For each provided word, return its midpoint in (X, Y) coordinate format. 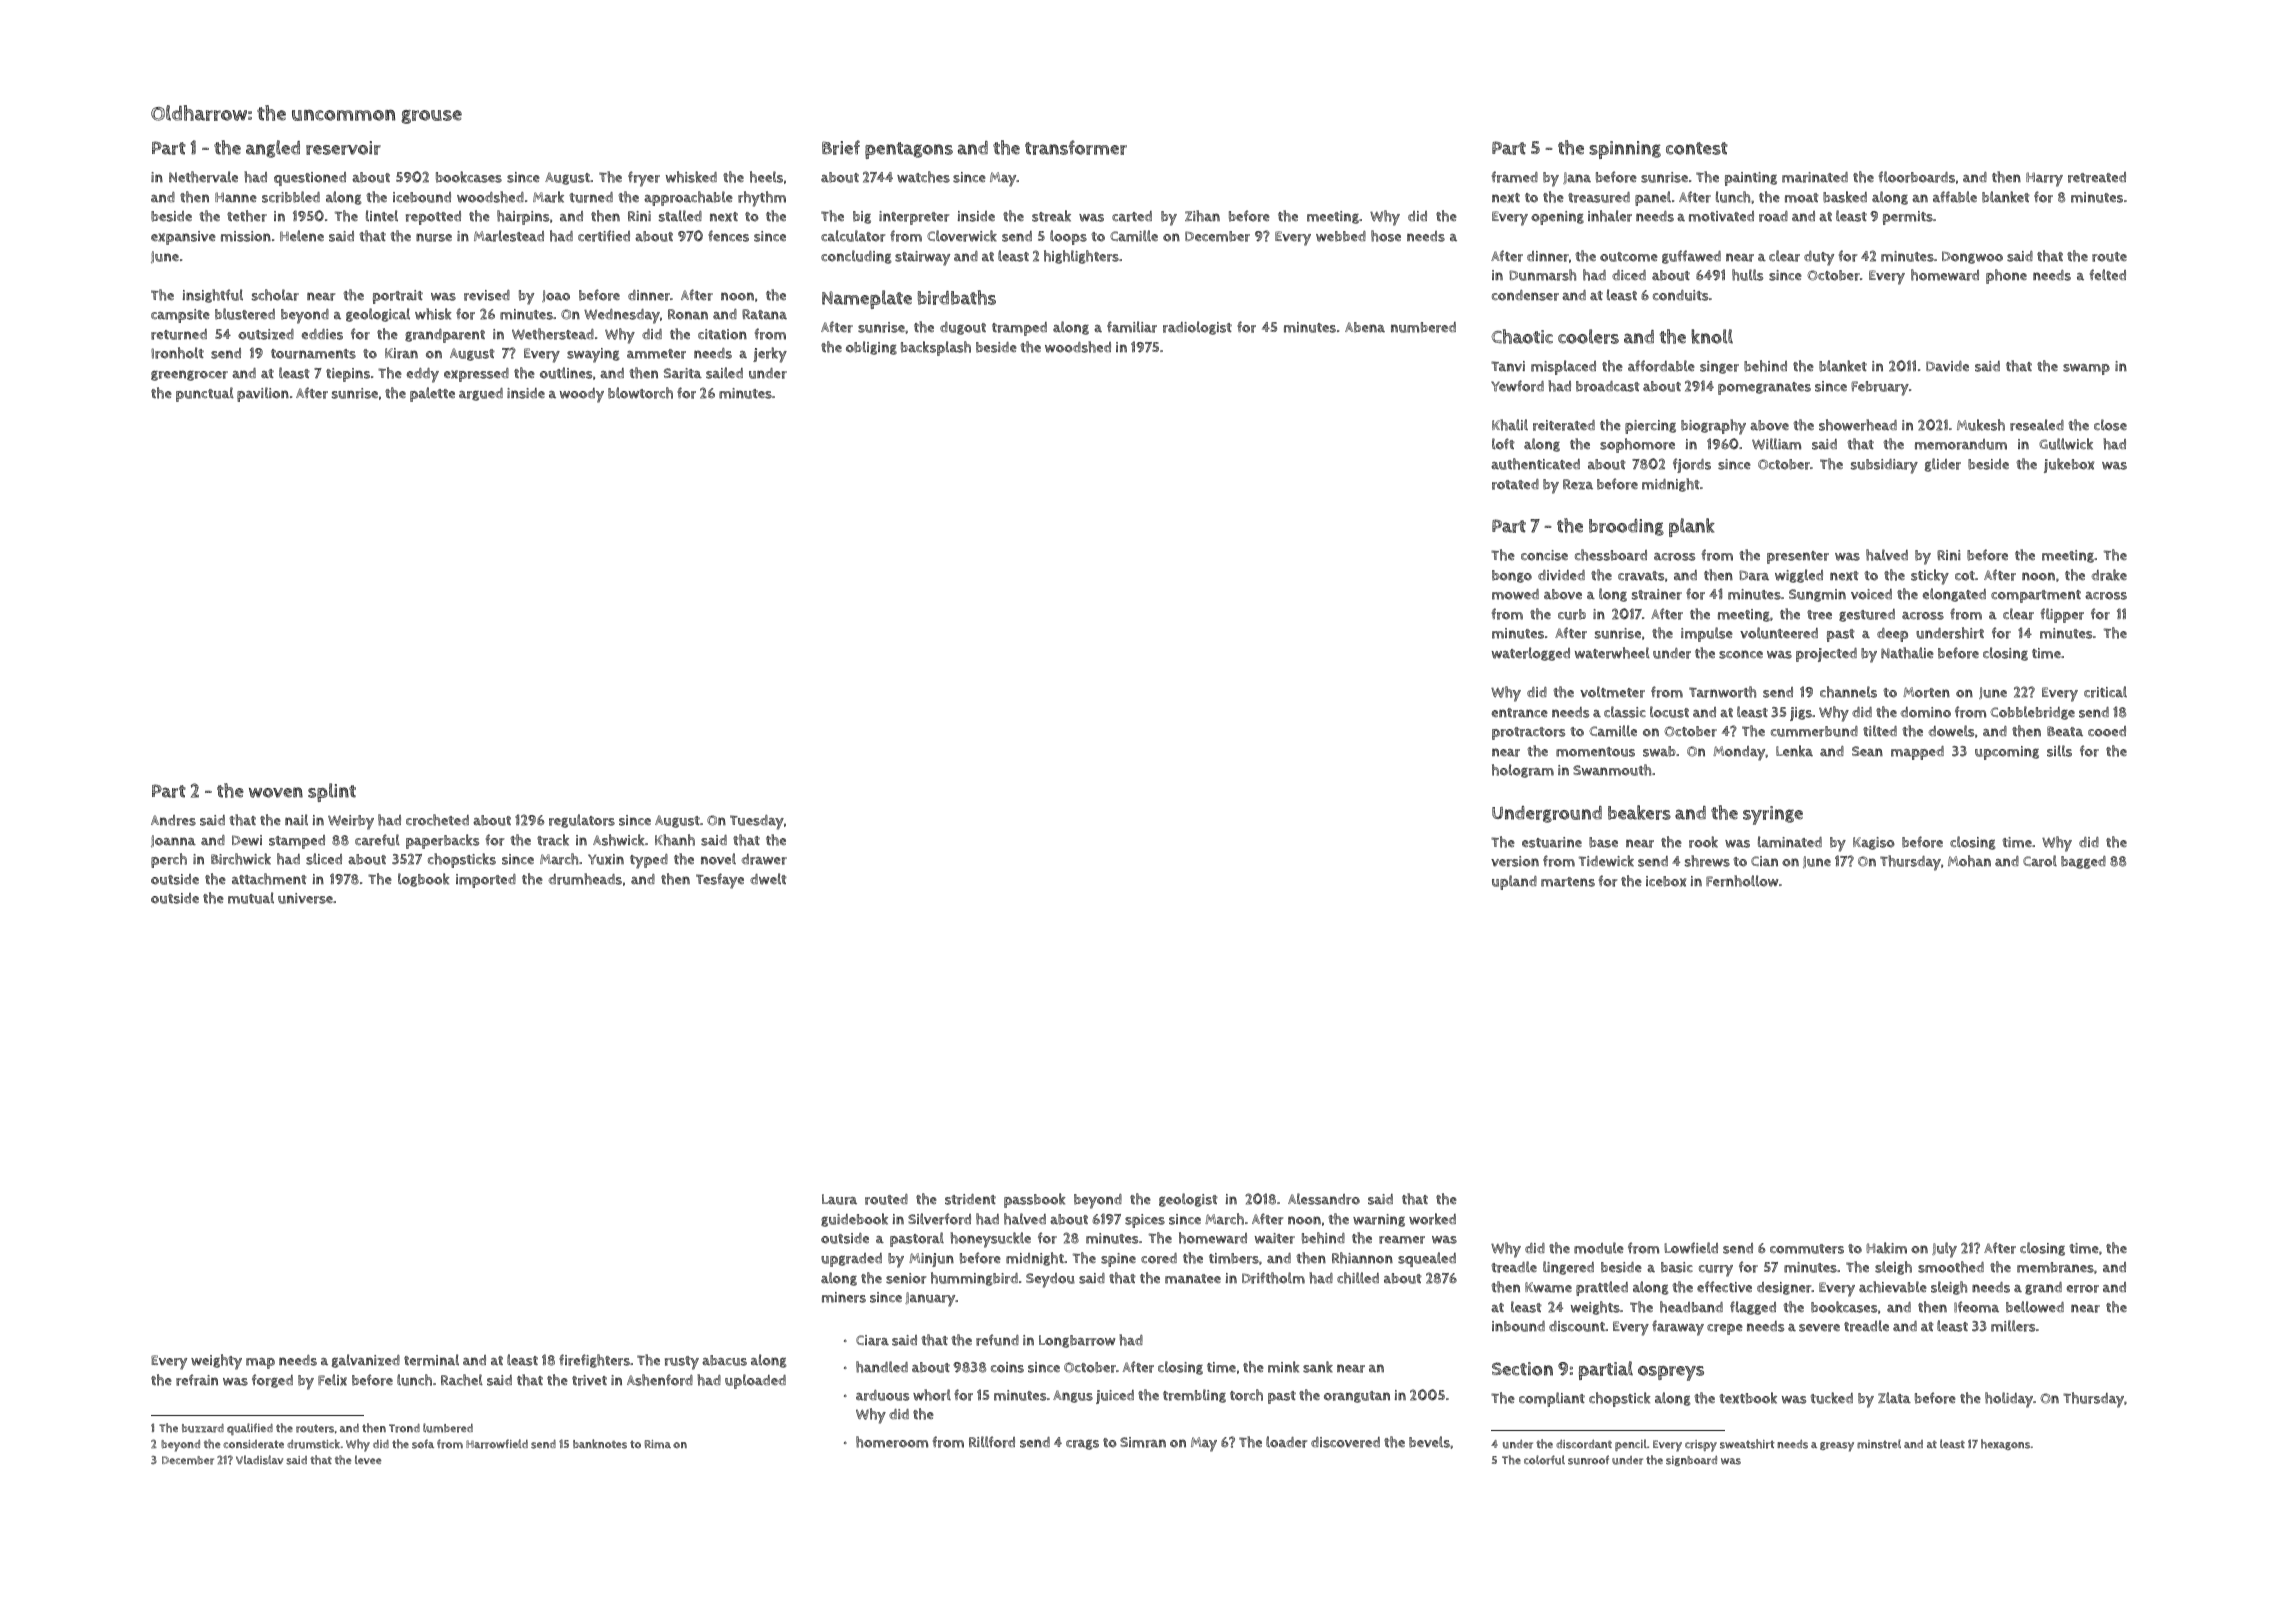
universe (305, 898)
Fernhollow (1742, 881)
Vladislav (259, 1460)
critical (2105, 692)
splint (332, 792)
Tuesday (757, 822)
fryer (644, 179)
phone (2006, 276)
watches (923, 177)
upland (1514, 882)
